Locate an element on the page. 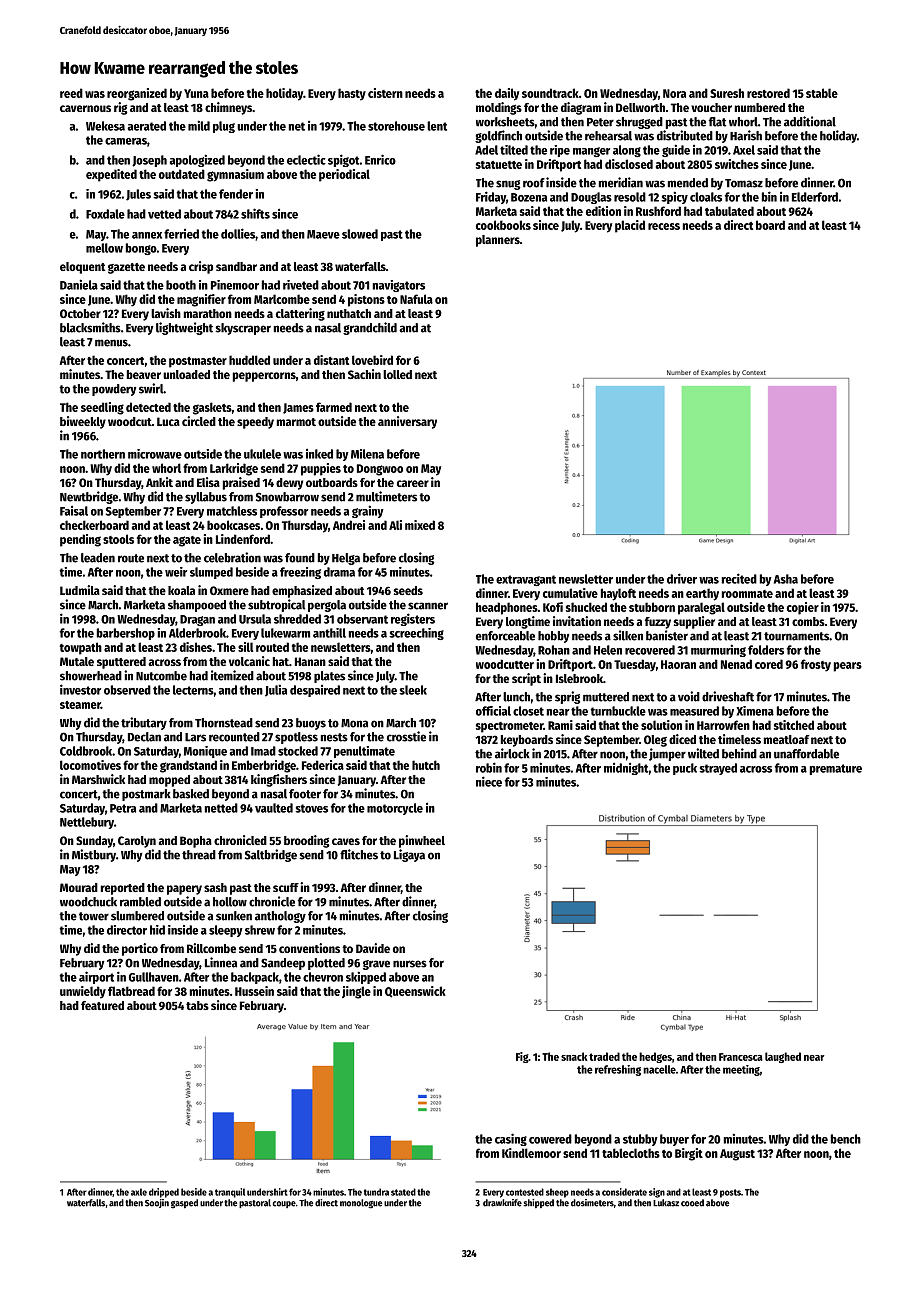 Image resolution: width=924 pixels, height=1308 pixels. cooed is located at coordinates (692, 1203).
